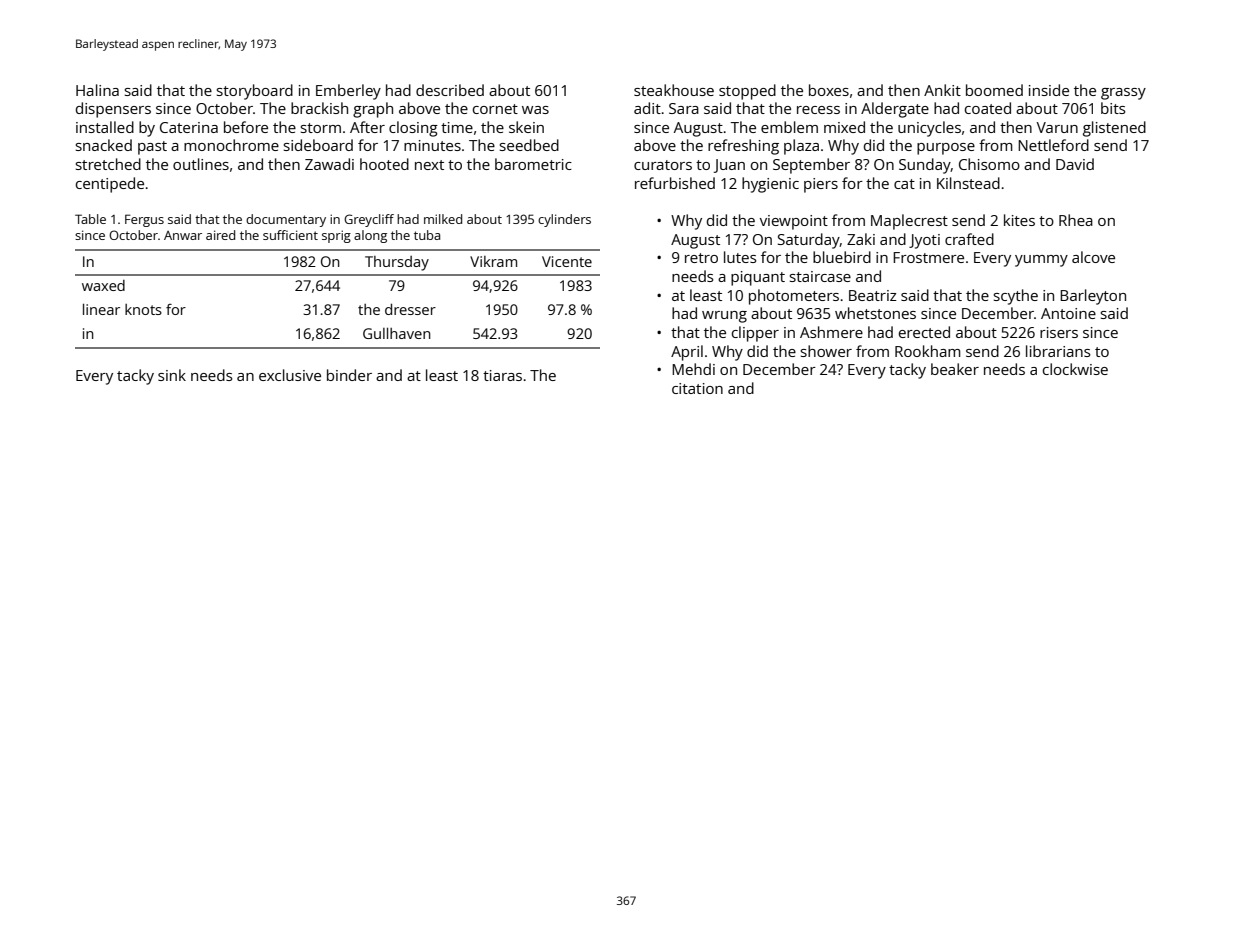 This image has height=952, width=1233. I want to click on aired, so click(220, 235).
